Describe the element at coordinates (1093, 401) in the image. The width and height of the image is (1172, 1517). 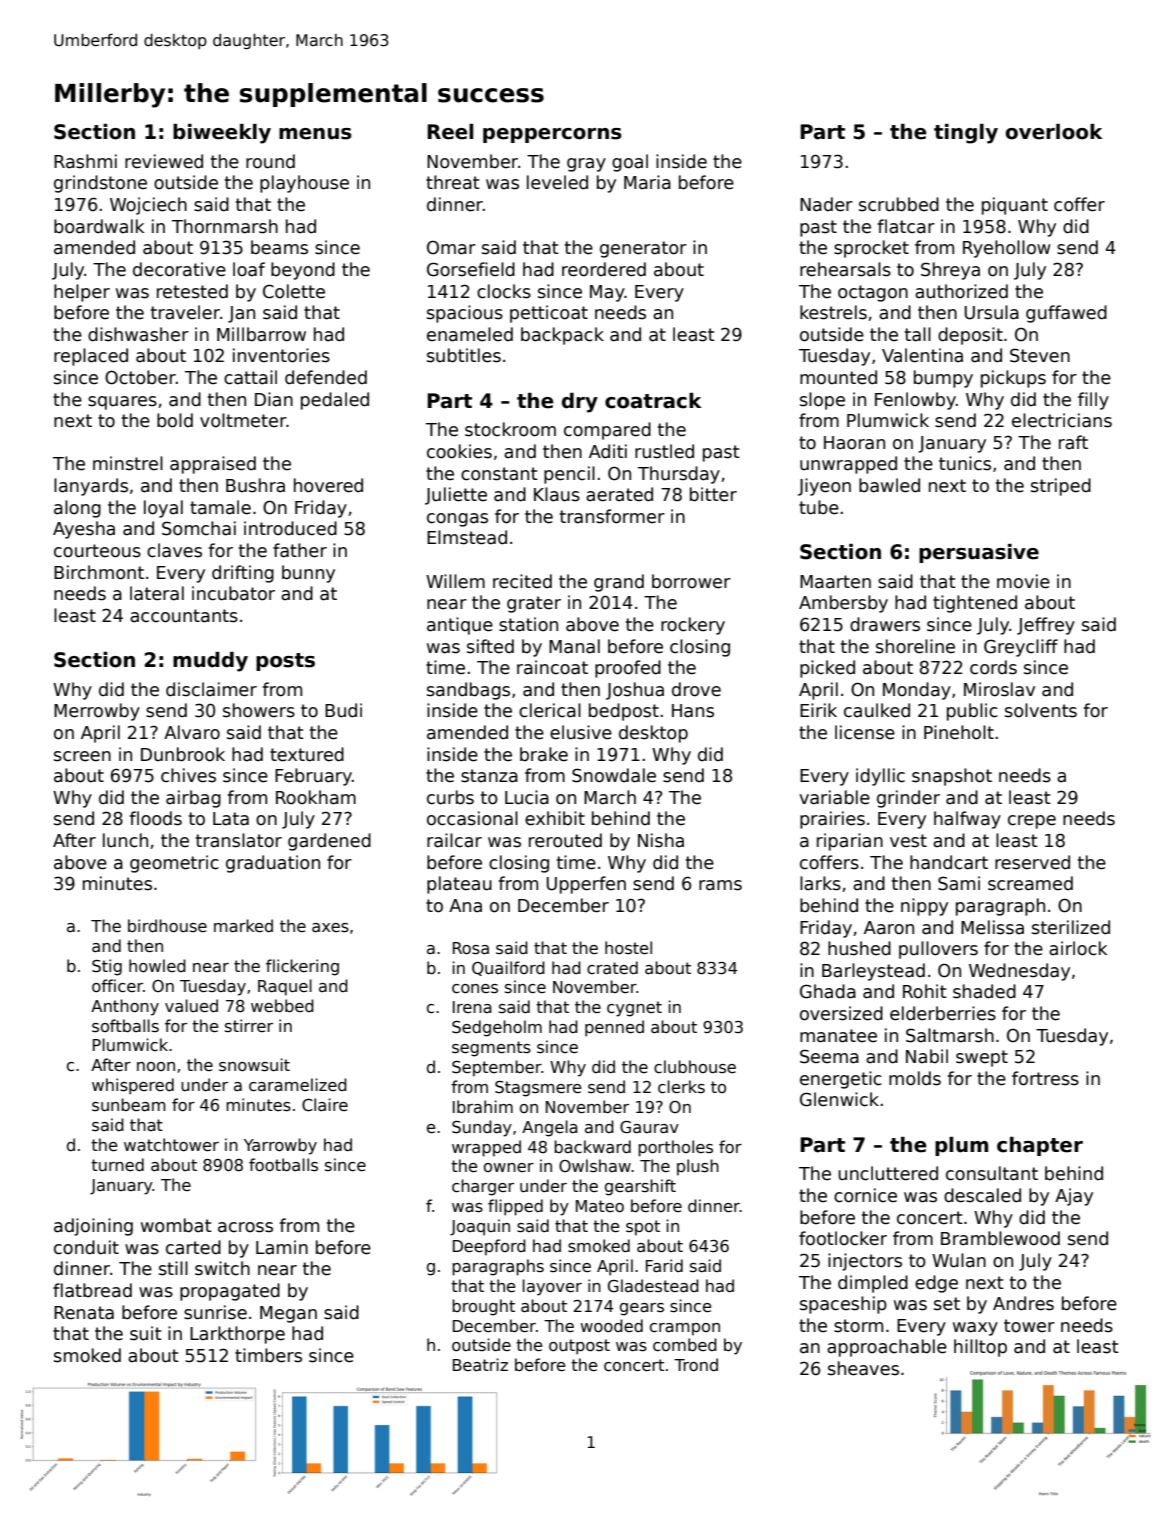
I see `filly` at that location.
